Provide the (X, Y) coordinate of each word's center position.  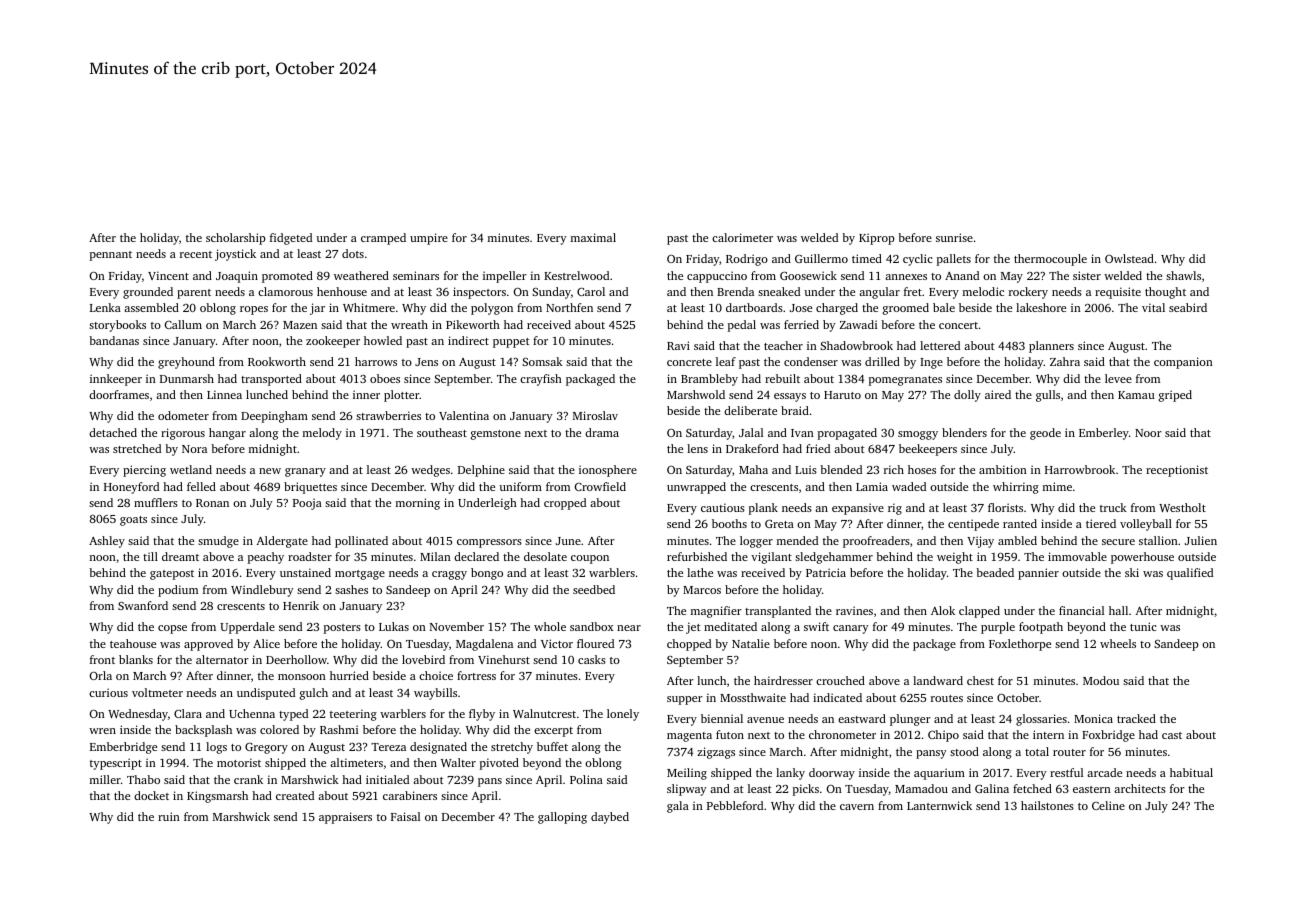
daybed (610, 818)
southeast (442, 432)
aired (998, 394)
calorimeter (742, 237)
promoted (287, 277)
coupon (590, 559)
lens (697, 448)
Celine (1108, 805)
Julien (1201, 540)
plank (763, 509)
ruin (169, 816)
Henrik (301, 605)
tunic (1143, 626)
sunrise (954, 237)
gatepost (172, 575)
